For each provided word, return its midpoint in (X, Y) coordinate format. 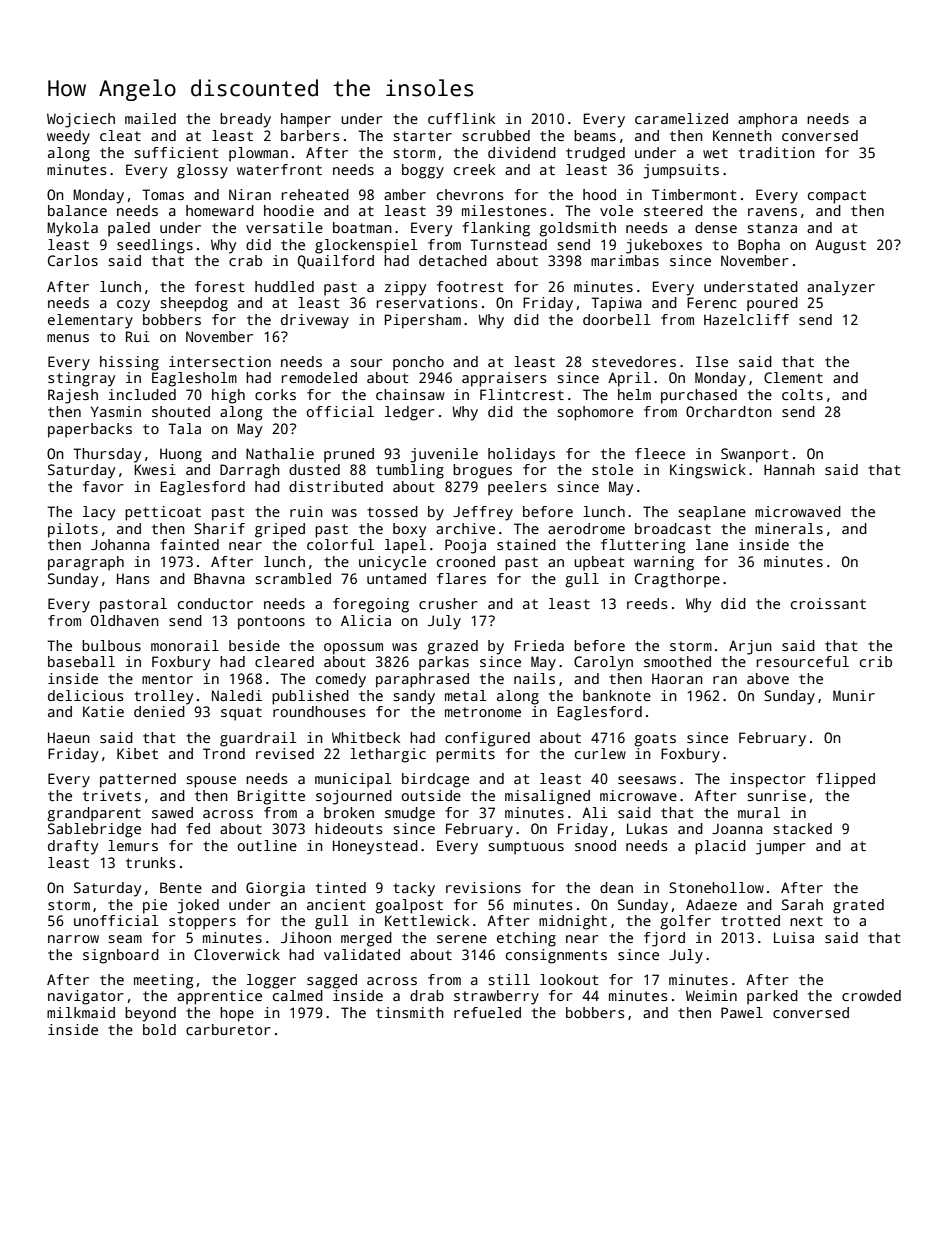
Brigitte (271, 797)
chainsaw (410, 394)
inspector (768, 780)
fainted (189, 544)
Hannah (789, 469)
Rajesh (73, 396)
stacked (802, 828)
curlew (600, 753)
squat (241, 714)
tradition (777, 152)
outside (431, 795)
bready (245, 120)
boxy (409, 530)
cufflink (461, 118)
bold (159, 1029)
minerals (789, 528)
